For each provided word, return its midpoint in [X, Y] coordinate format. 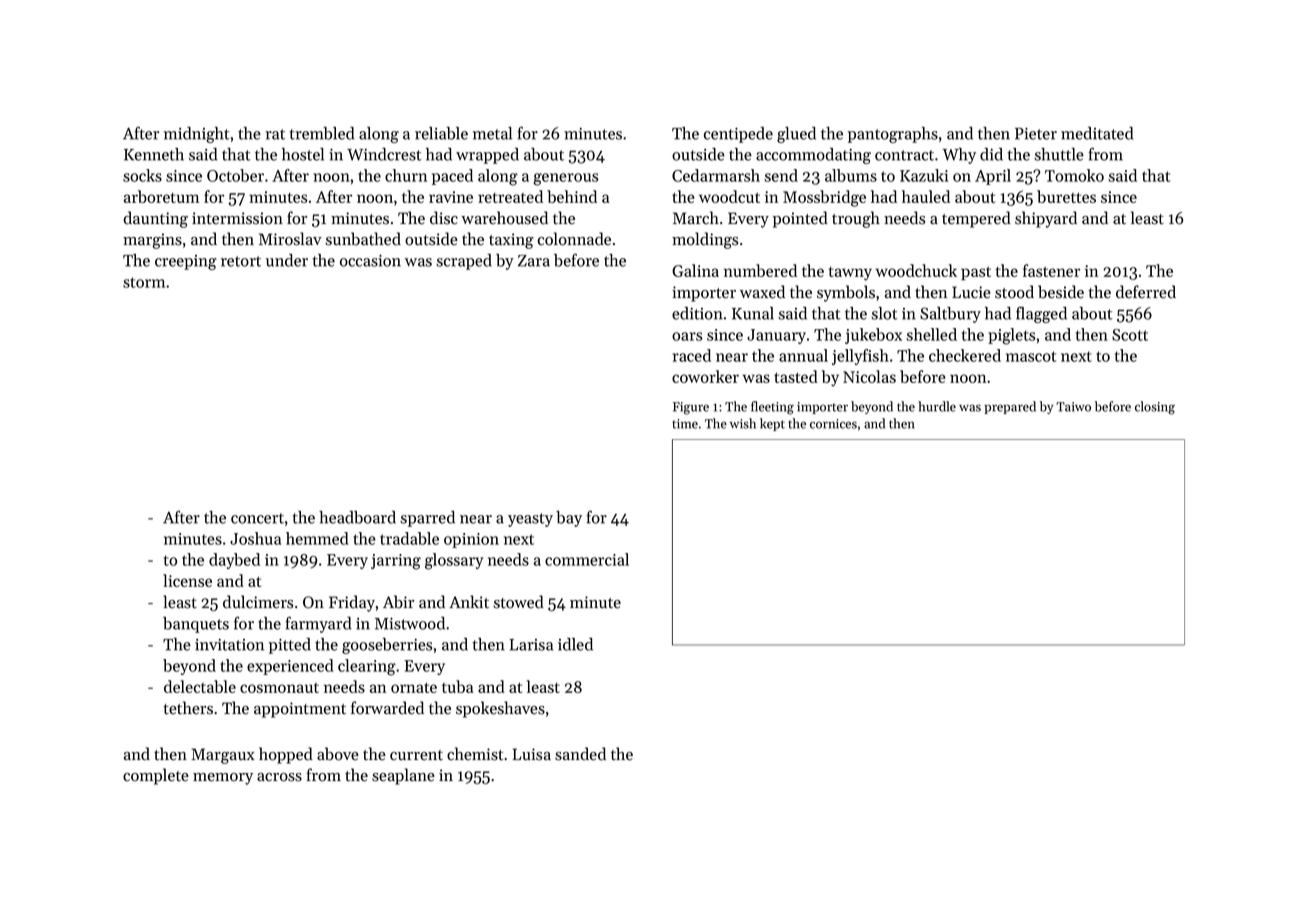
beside [1061, 292]
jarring [396, 562]
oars [687, 336]
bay [569, 519]
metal [492, 133]
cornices [833, 424]
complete [156, 776]
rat [275, 134]
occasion [370, 261]
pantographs [893, 135]
